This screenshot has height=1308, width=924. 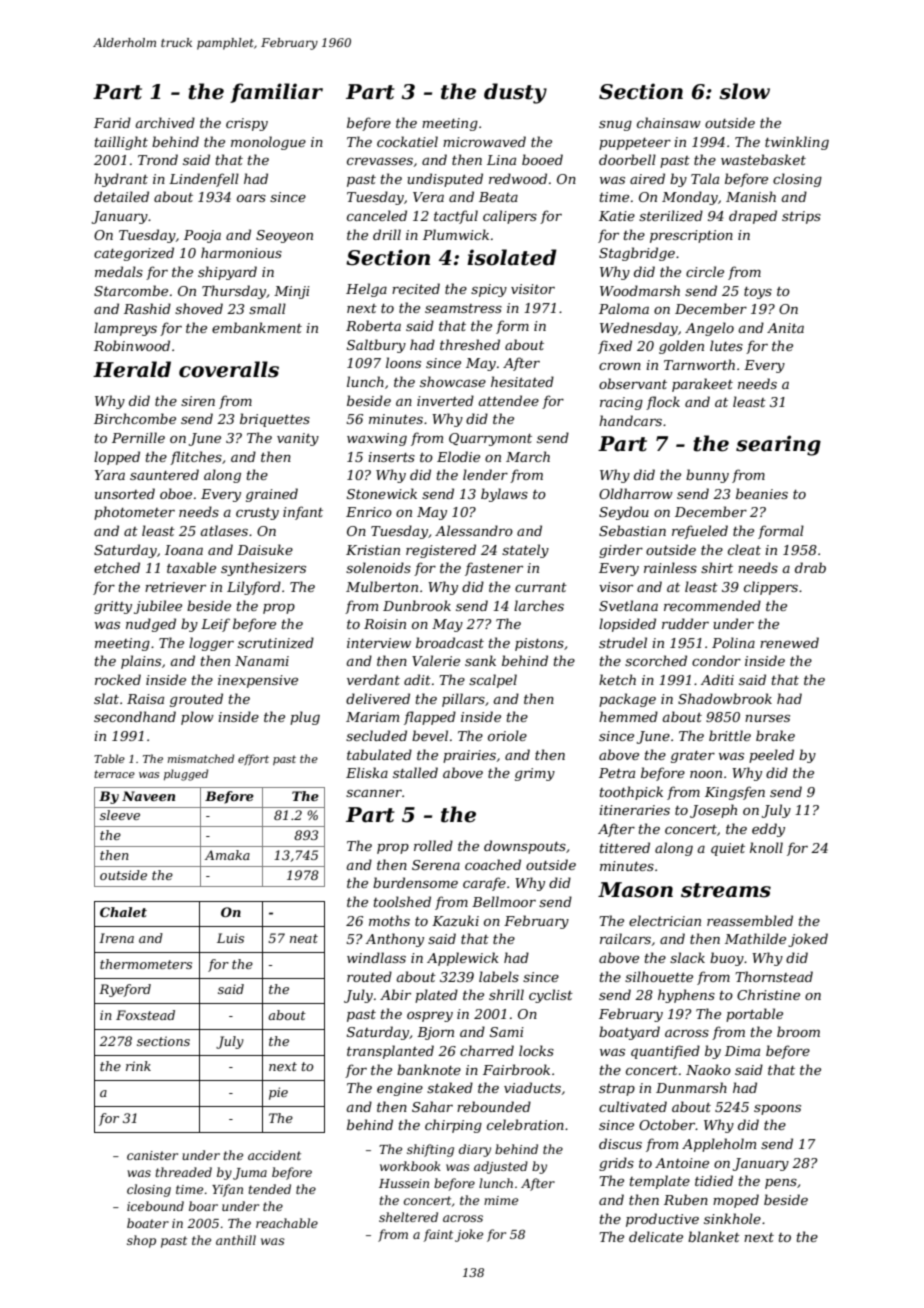 What do you see at coordinates (785, 328) in the screenshot?
I see `Anita` at bounding box center [785, 328].
